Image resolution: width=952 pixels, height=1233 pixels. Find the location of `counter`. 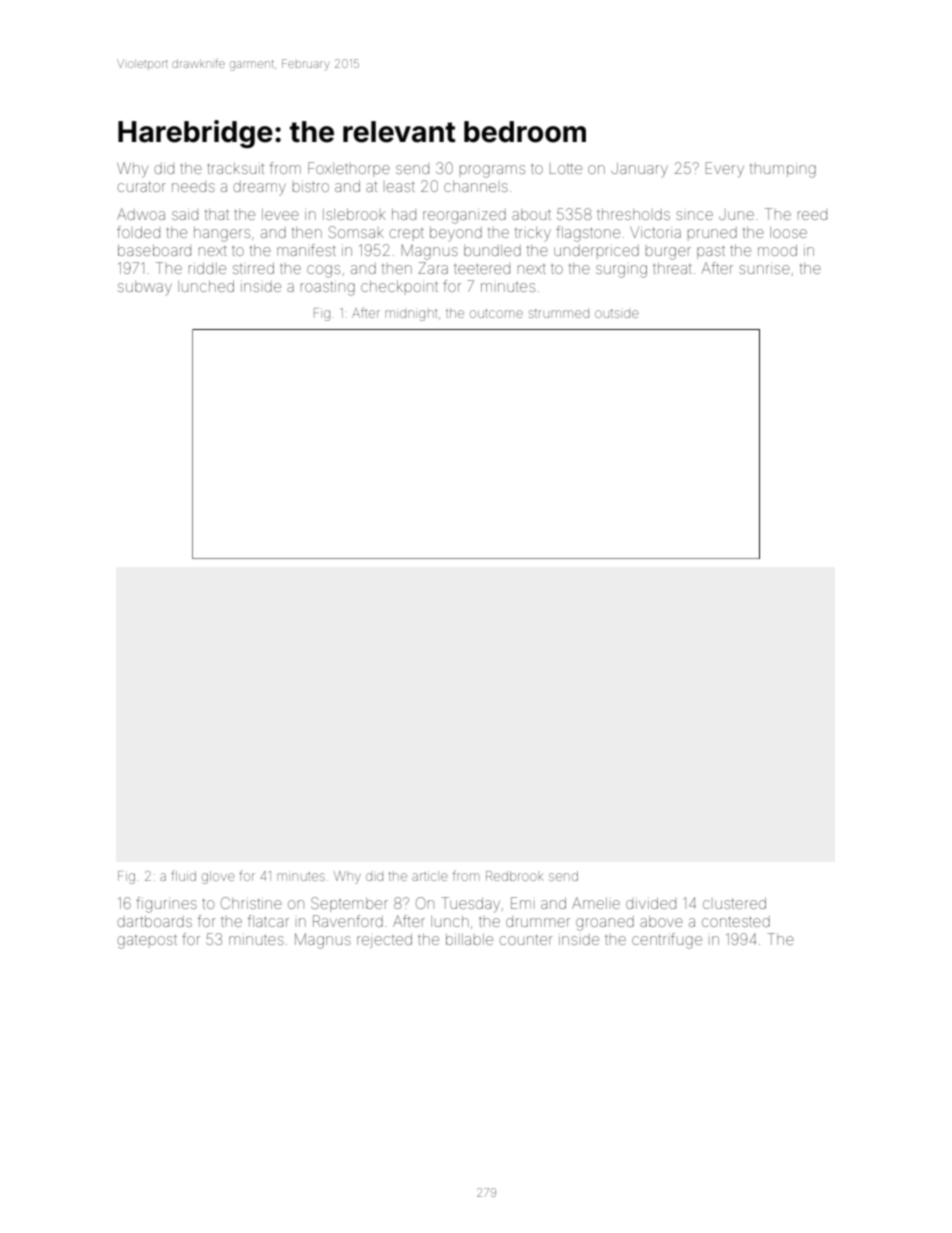

counter is located at coordinates (526, 939).
